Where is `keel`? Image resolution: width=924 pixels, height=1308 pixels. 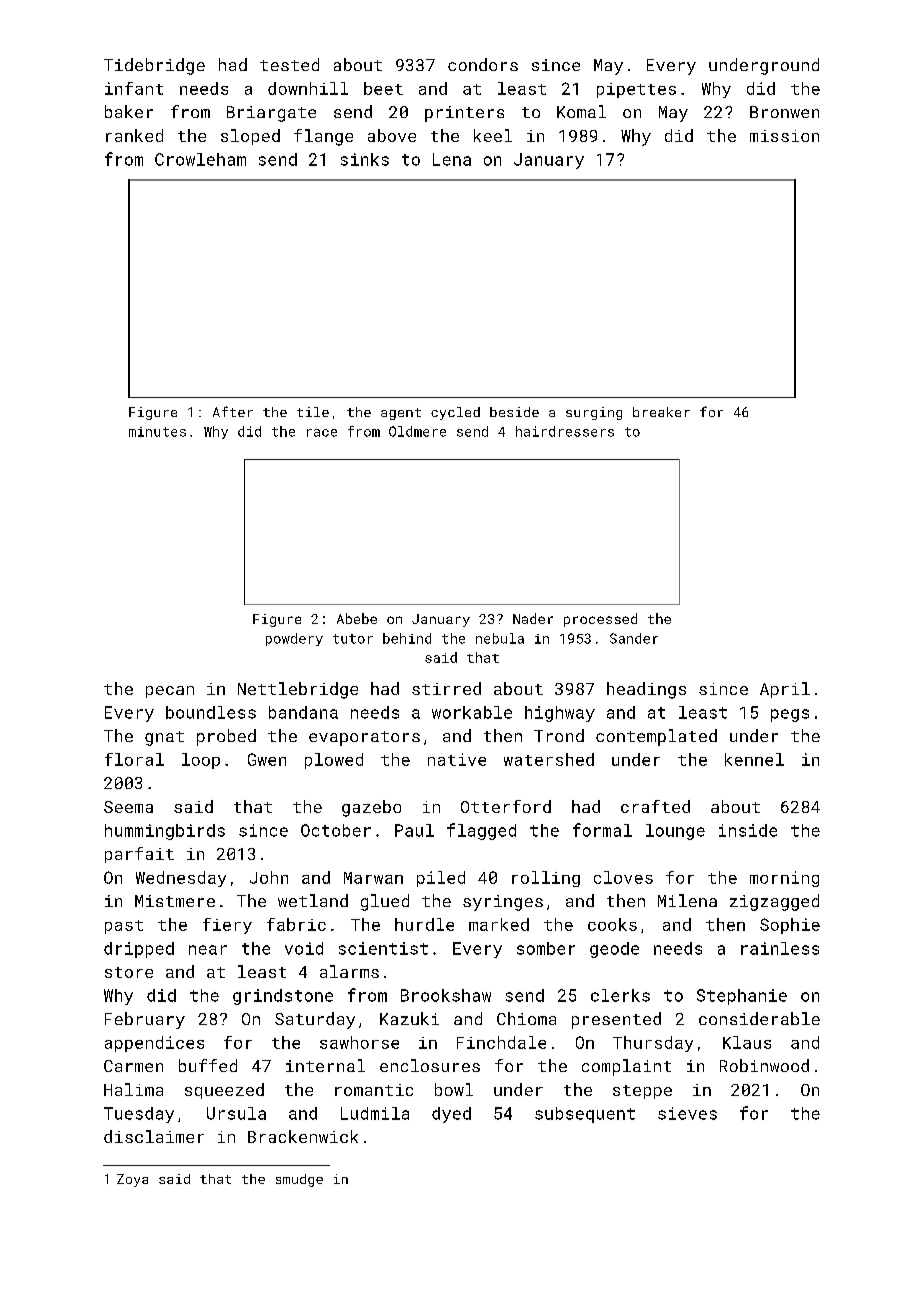
keel is located at coordinates (493, 135).
